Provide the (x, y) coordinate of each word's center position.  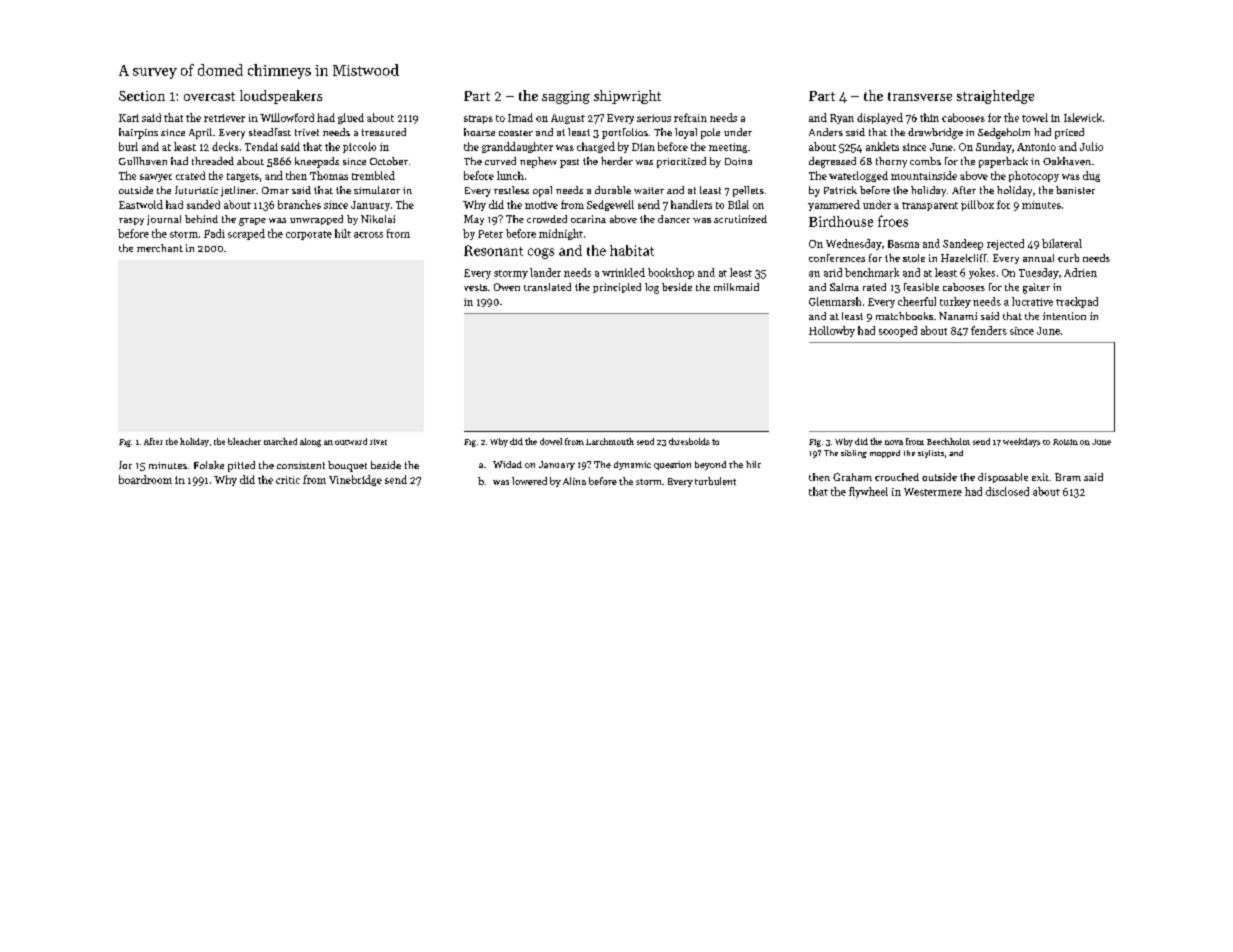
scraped (246, 234)
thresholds (689, 441)
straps (478, 119)
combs (925, 161)
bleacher (244, 441)
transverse (920, 96)
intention (1064, 316)
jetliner (238, 191)
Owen (507, 287)
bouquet (347, 466)
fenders (989, 330)
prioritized (681, 162)
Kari (129, 118)
